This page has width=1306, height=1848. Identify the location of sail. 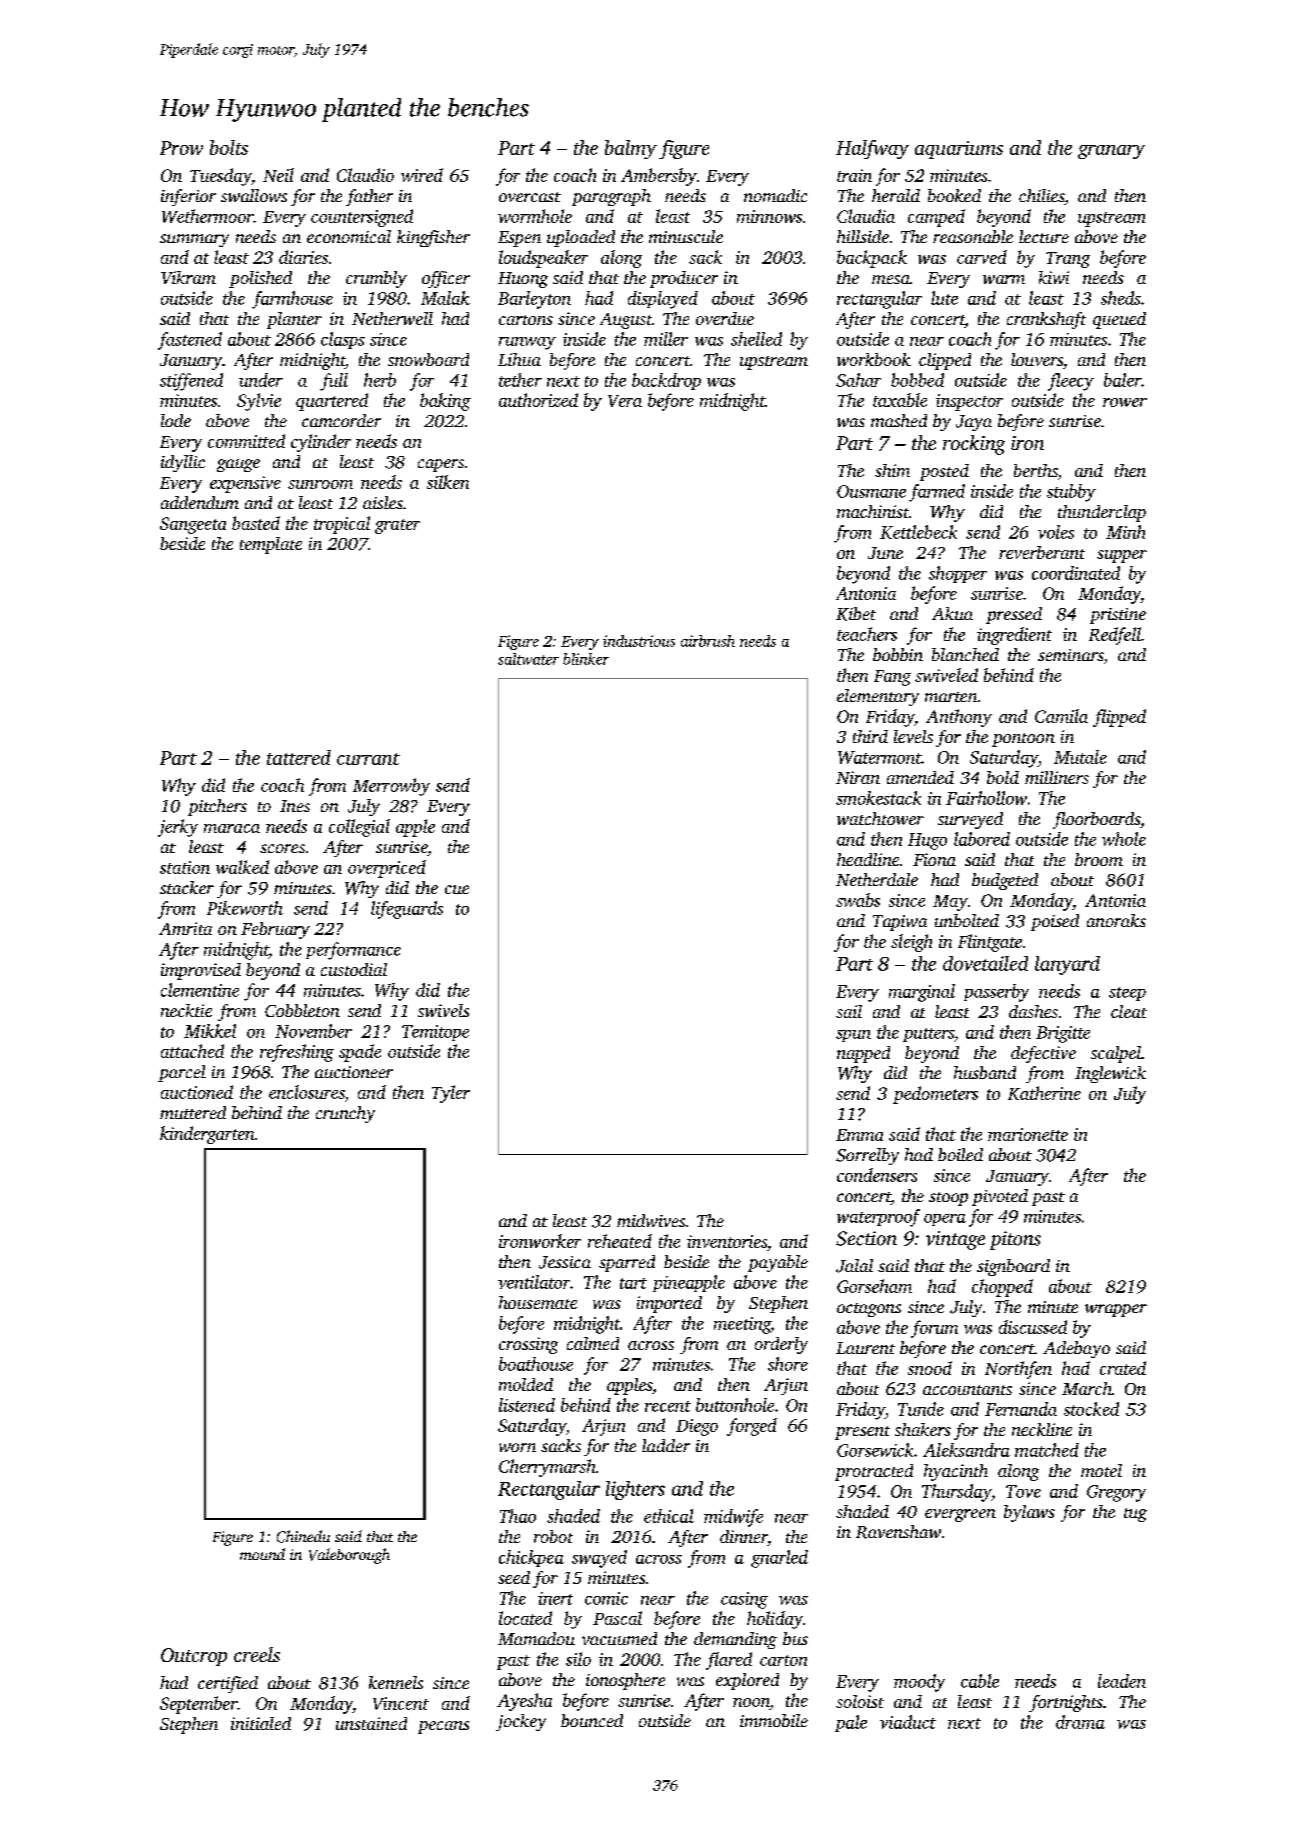
(849, 1011).
